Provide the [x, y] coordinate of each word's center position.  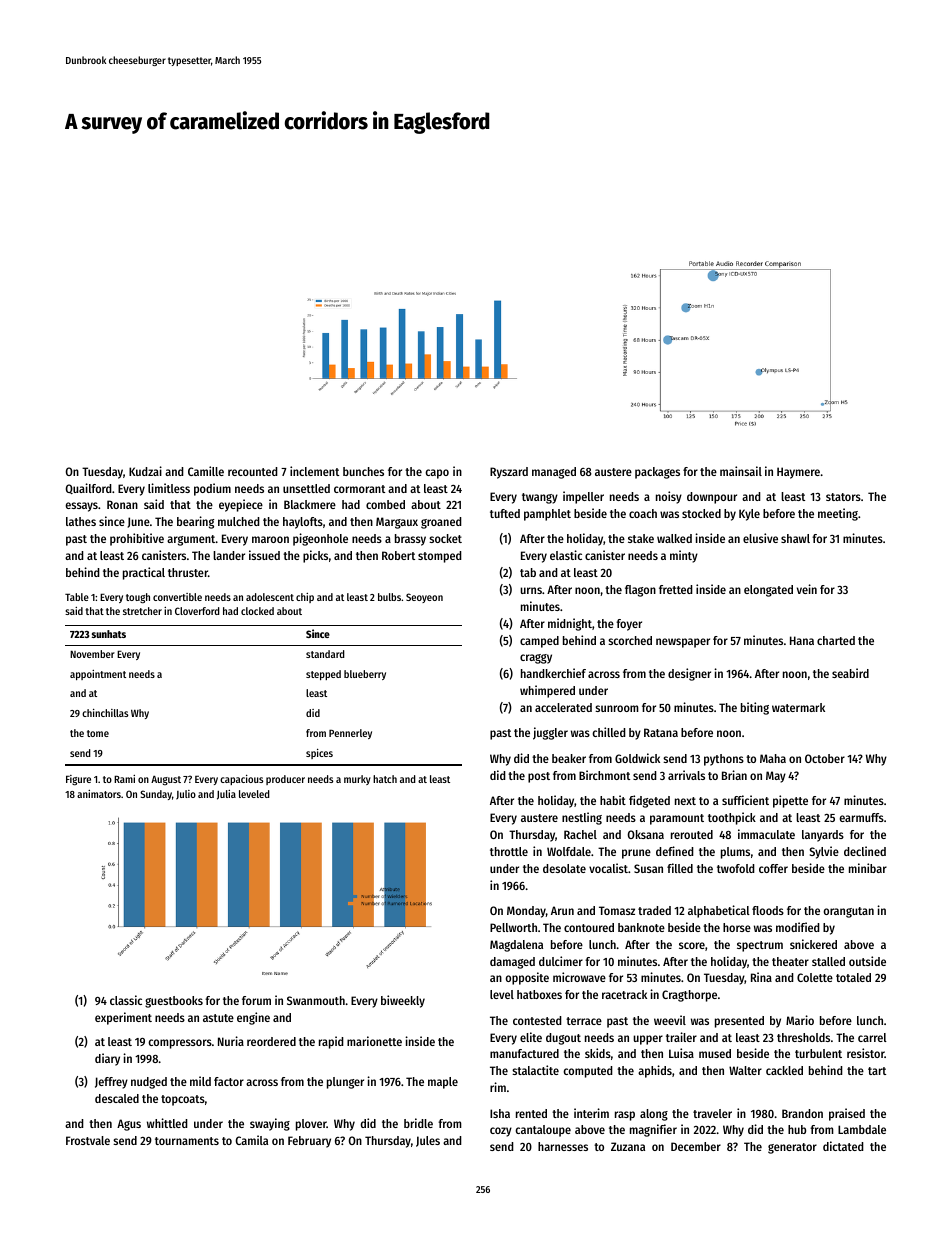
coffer [773, 868]
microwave [579, 977]
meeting [838, 514]
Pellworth [513, 927]
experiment [123, 1018]
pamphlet [547, 515]
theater [790, 961]
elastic [566, 555]
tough [138, 598]
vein [807, 589]
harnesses [563, 1146]
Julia [226, 795]
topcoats [183, 1100]
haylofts [303, 523]
